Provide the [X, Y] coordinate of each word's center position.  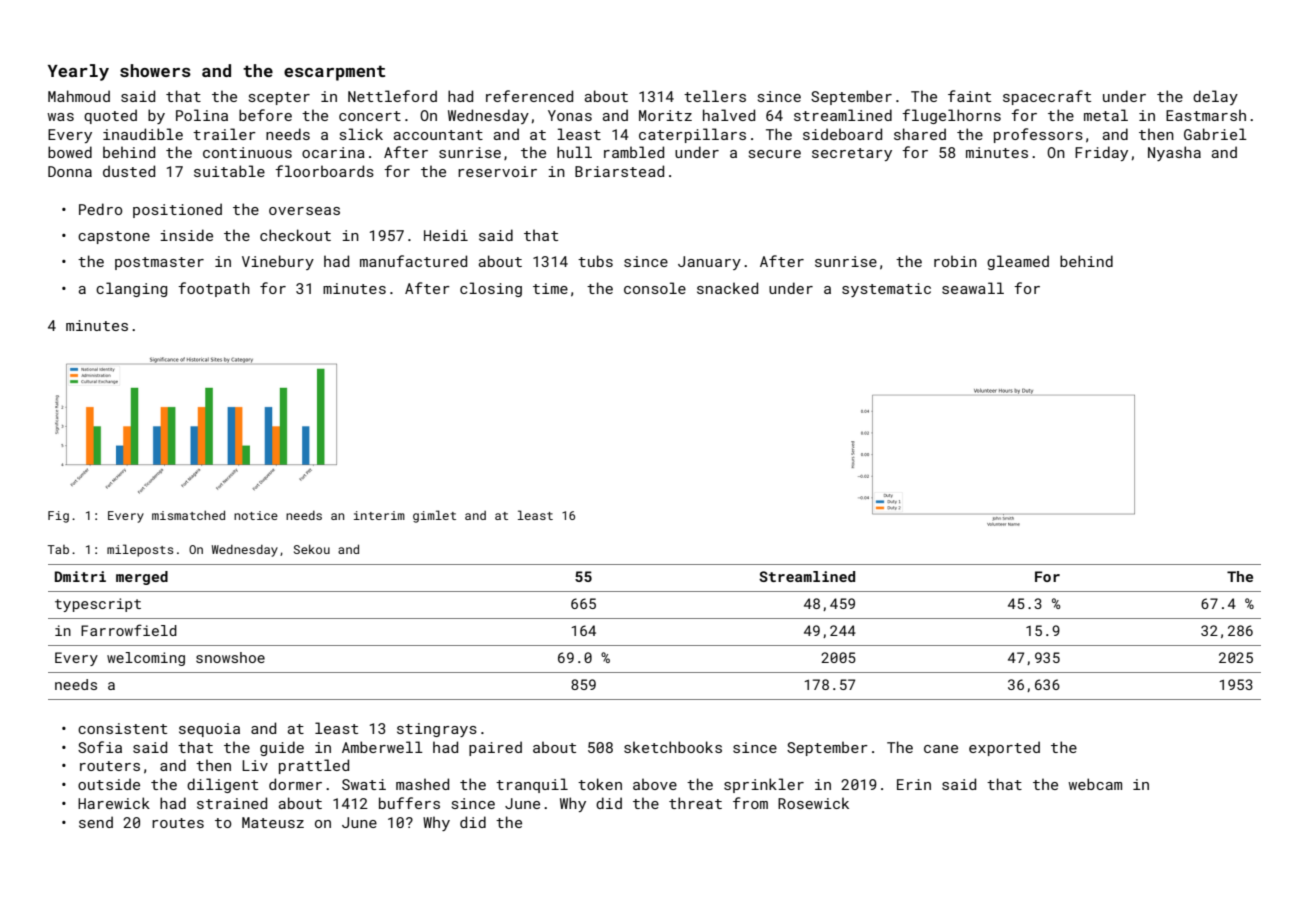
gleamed [1018, 262]
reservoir [497, 171]
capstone [114, 237]
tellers [715, 96]
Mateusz [273, 822]
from [750, 803]
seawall [973, 288]
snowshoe [230, 657]
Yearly [78, 72]
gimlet [434, 516]
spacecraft [1047, 97]
